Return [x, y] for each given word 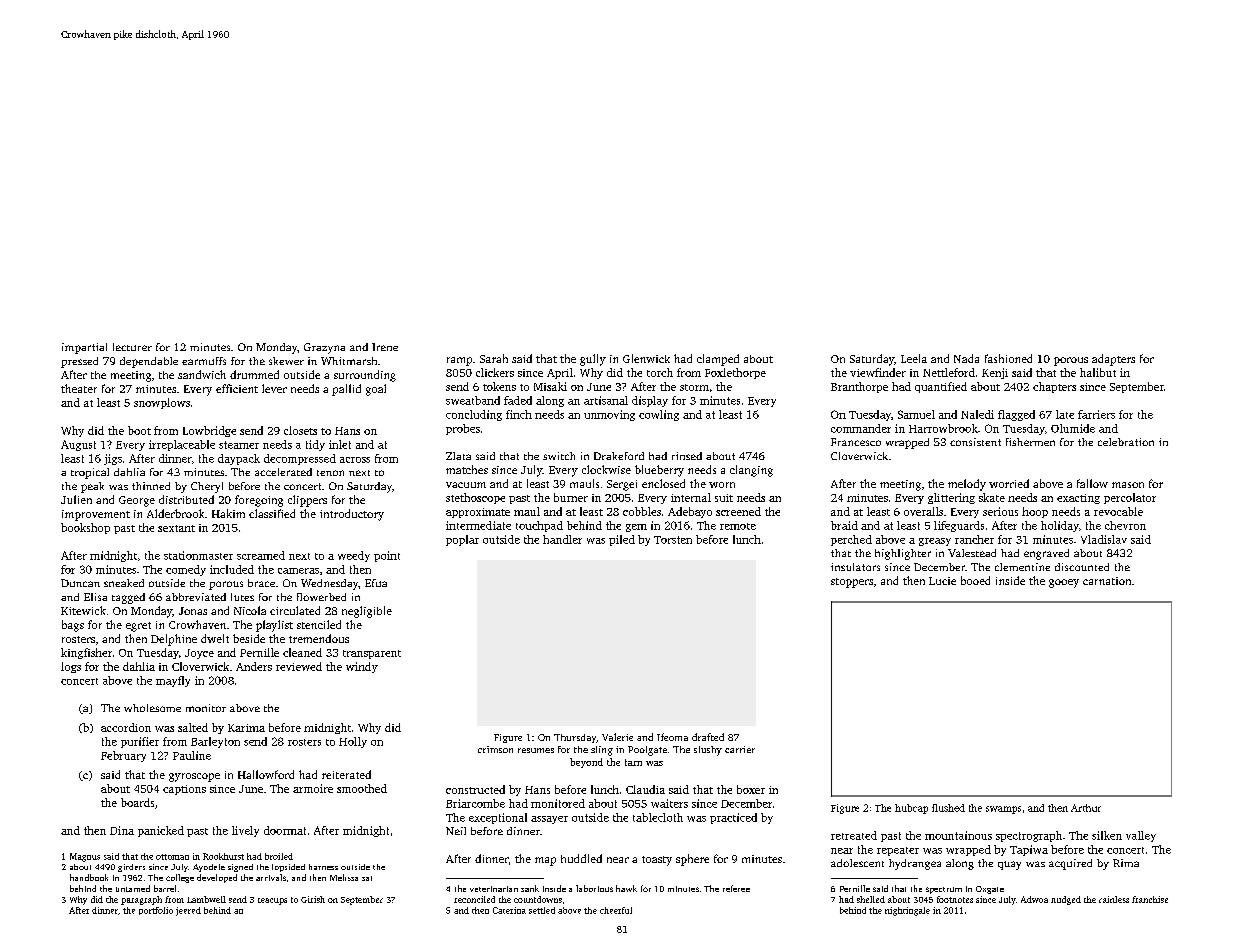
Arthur [1086, 808]
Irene [385, 347]
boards [137, 802]
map [545, 861]
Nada [966, 358]
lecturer [132, 347]
